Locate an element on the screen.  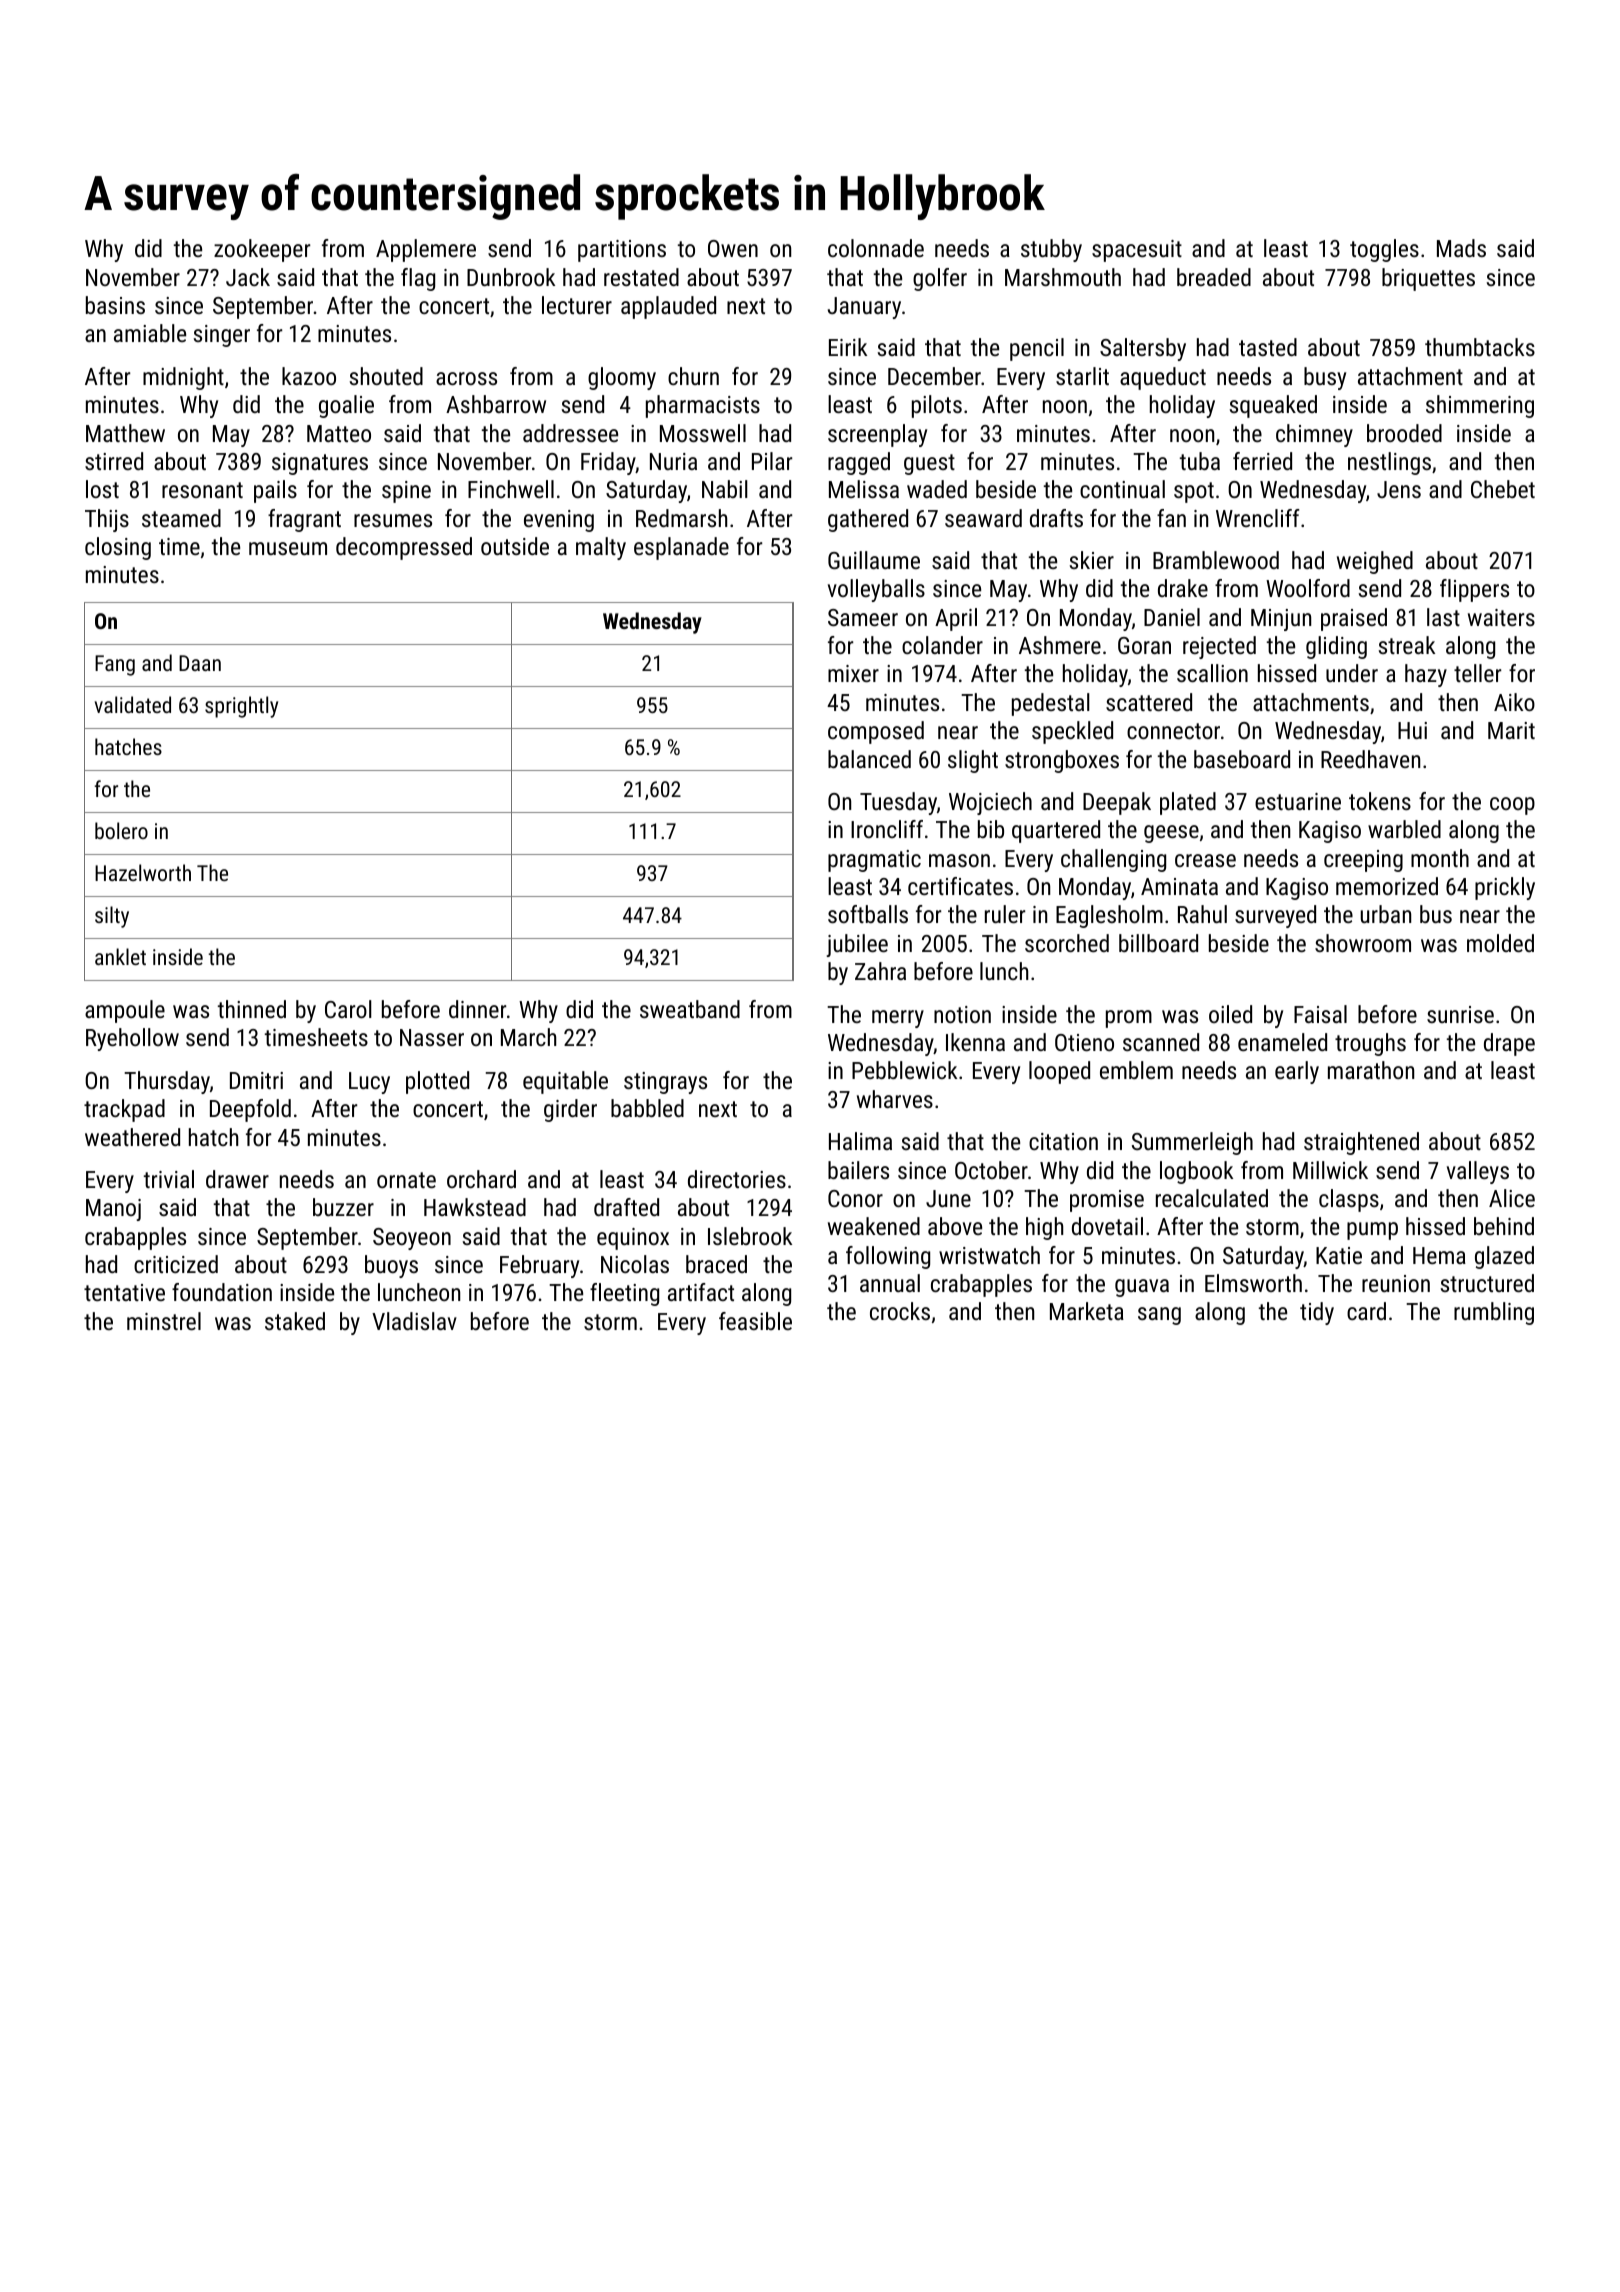
breaded is located at coordinates (1214, 277).
